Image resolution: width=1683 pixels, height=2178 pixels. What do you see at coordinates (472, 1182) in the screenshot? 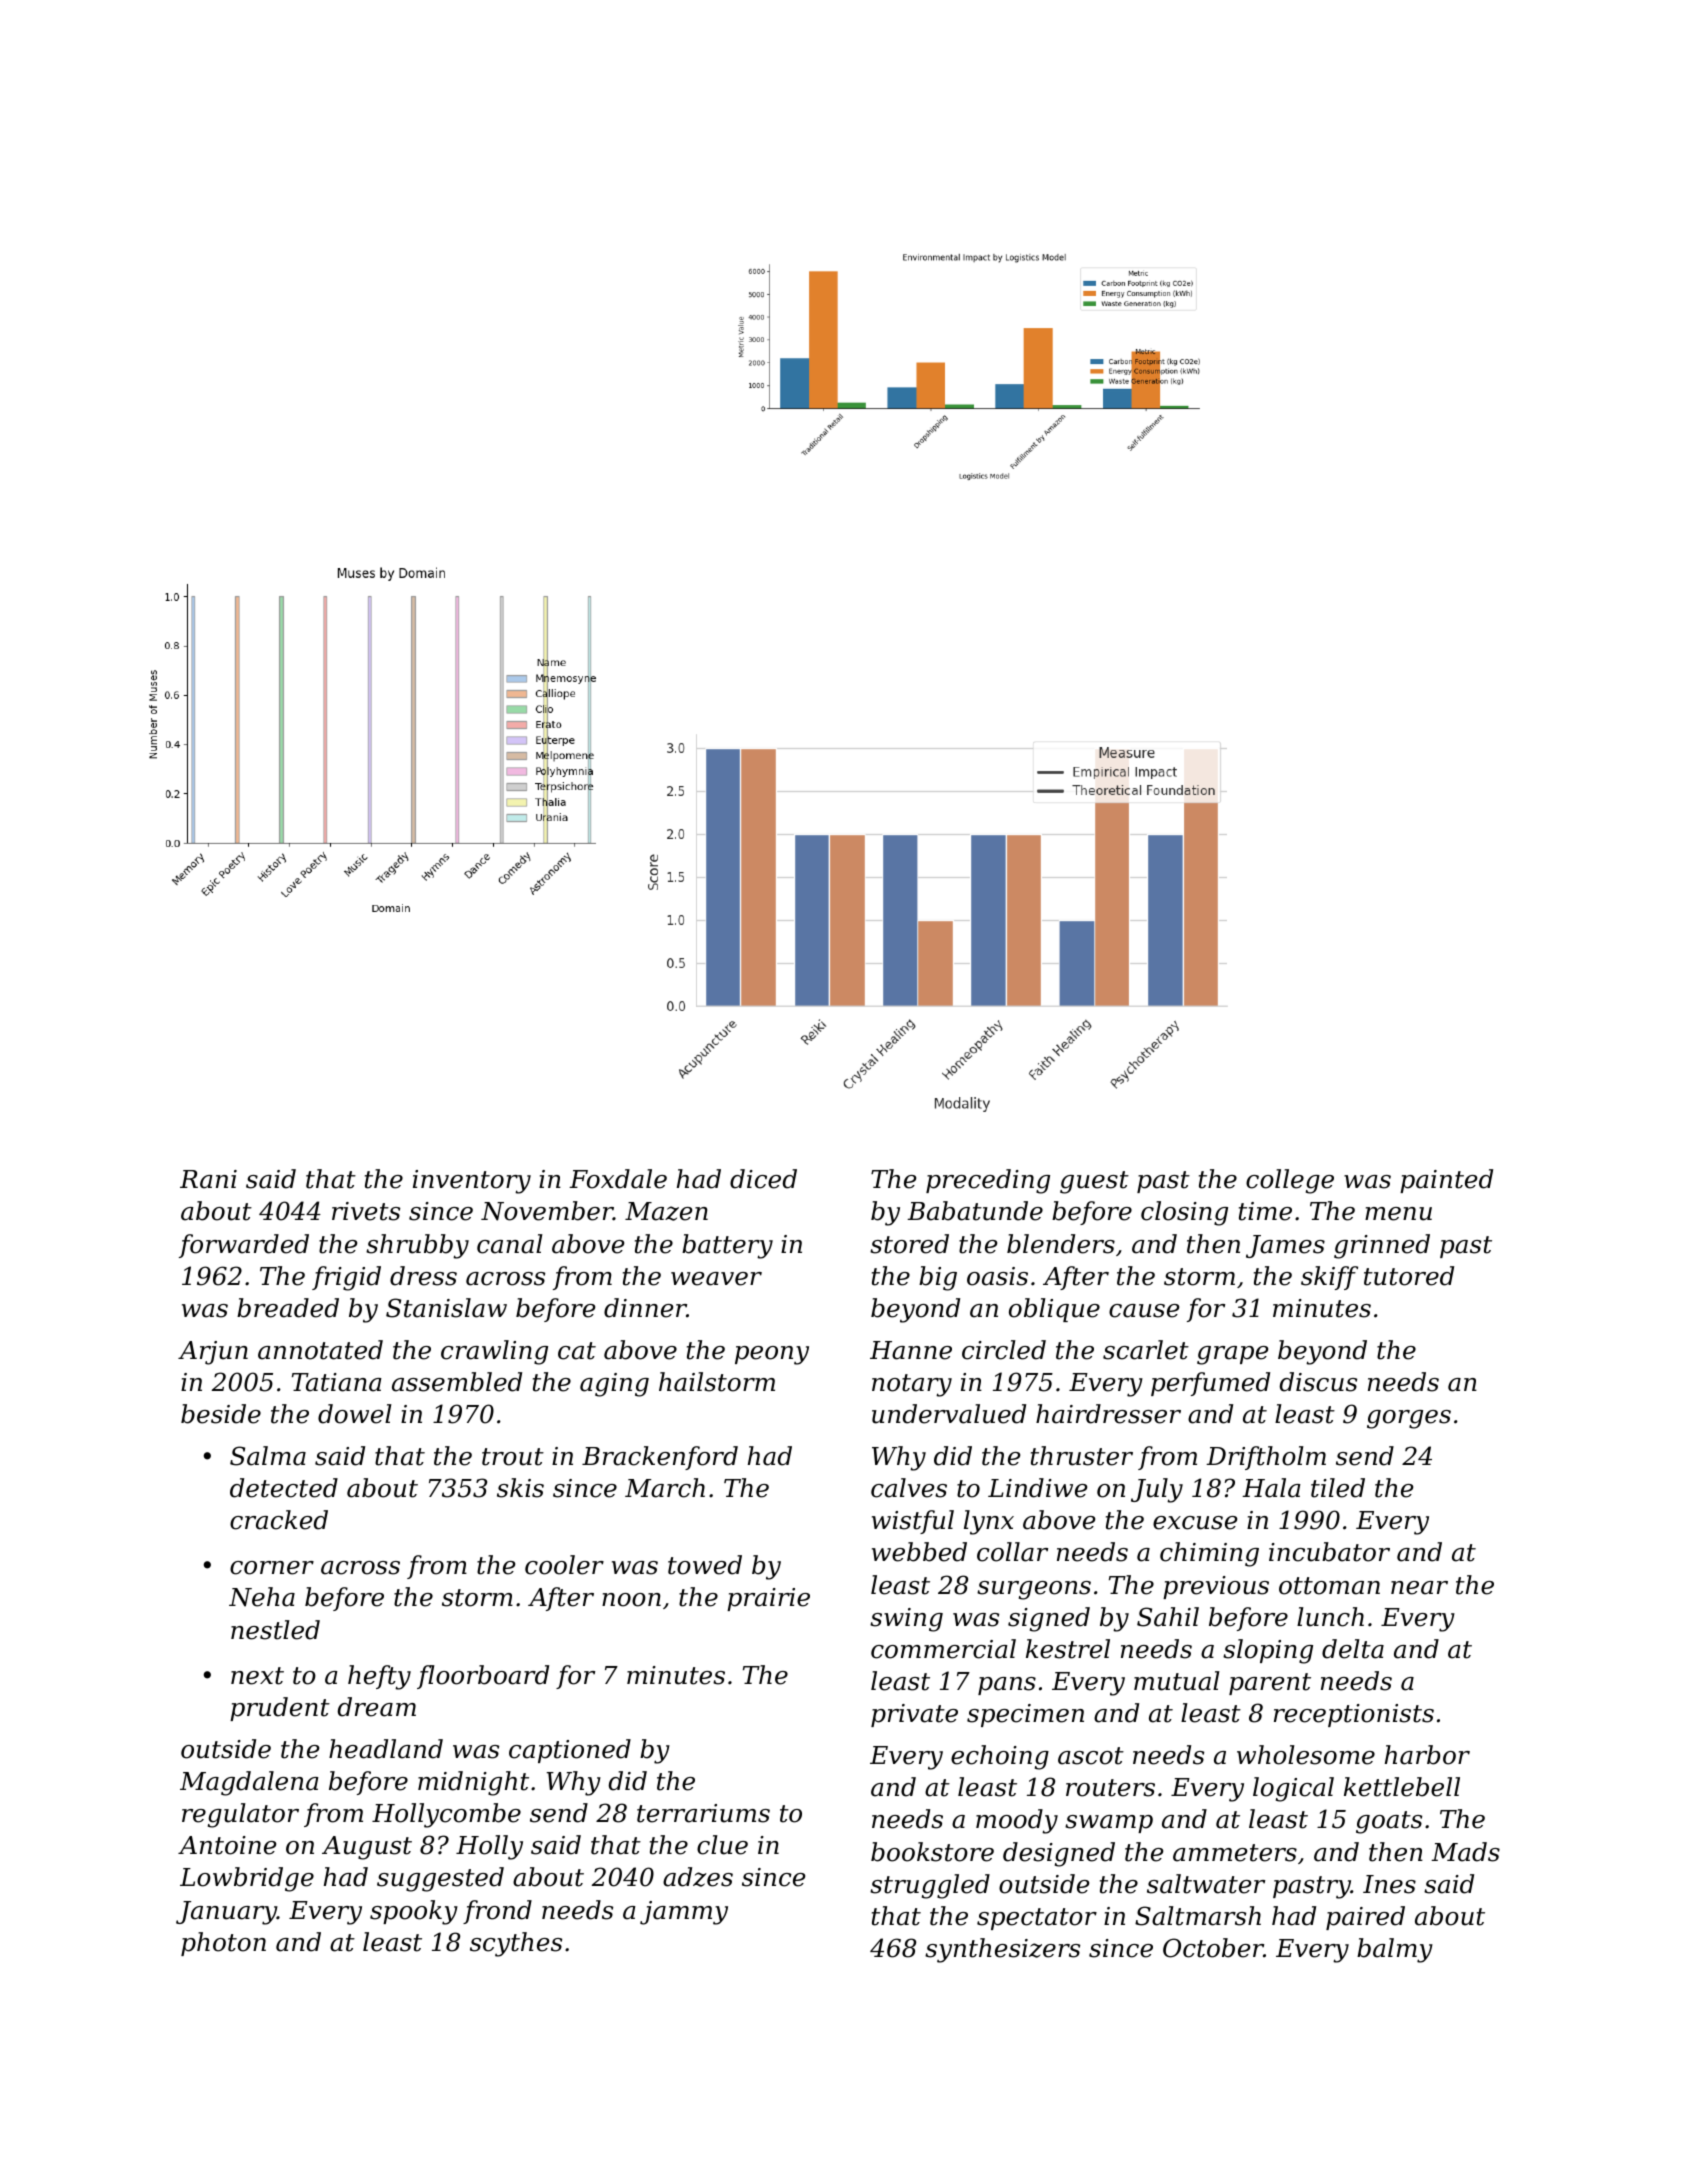
I see `inventory` at bounding box center [472, 1182].
